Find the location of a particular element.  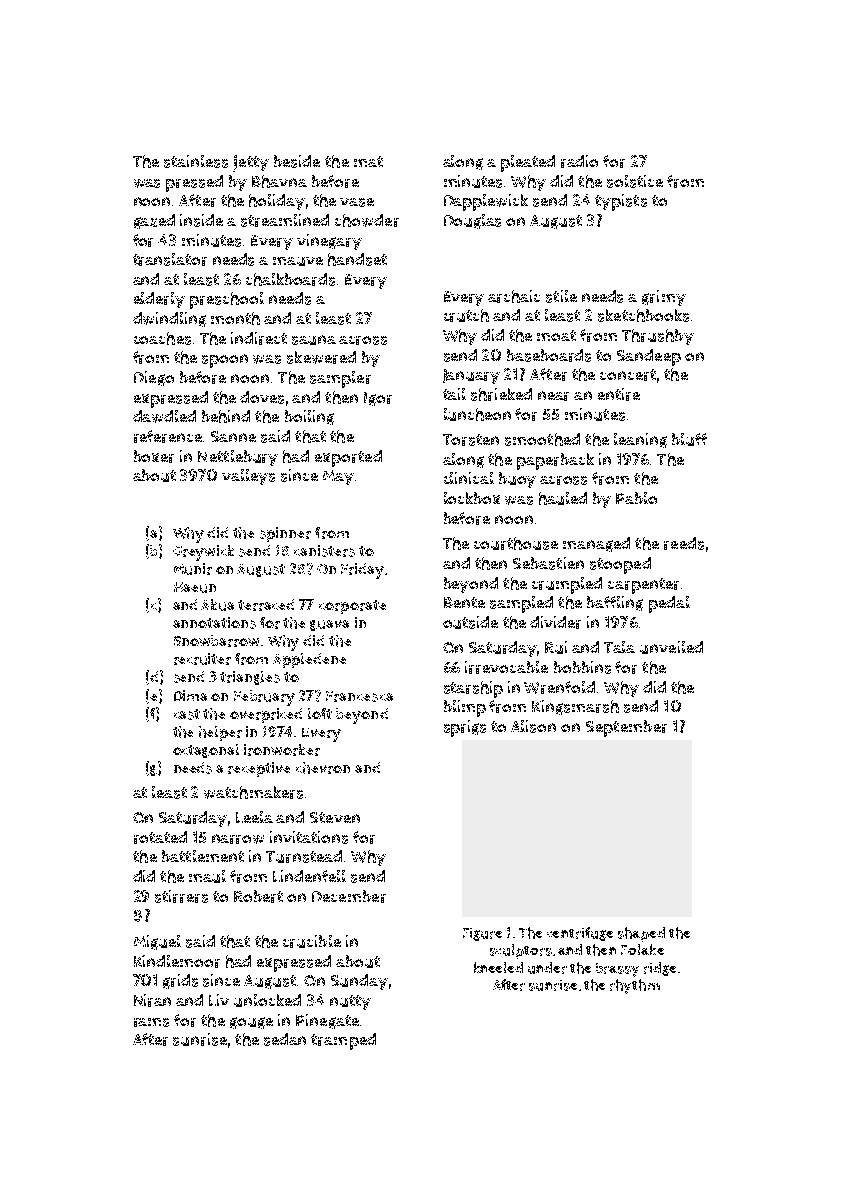

September is located at coordinates (626, 728).
